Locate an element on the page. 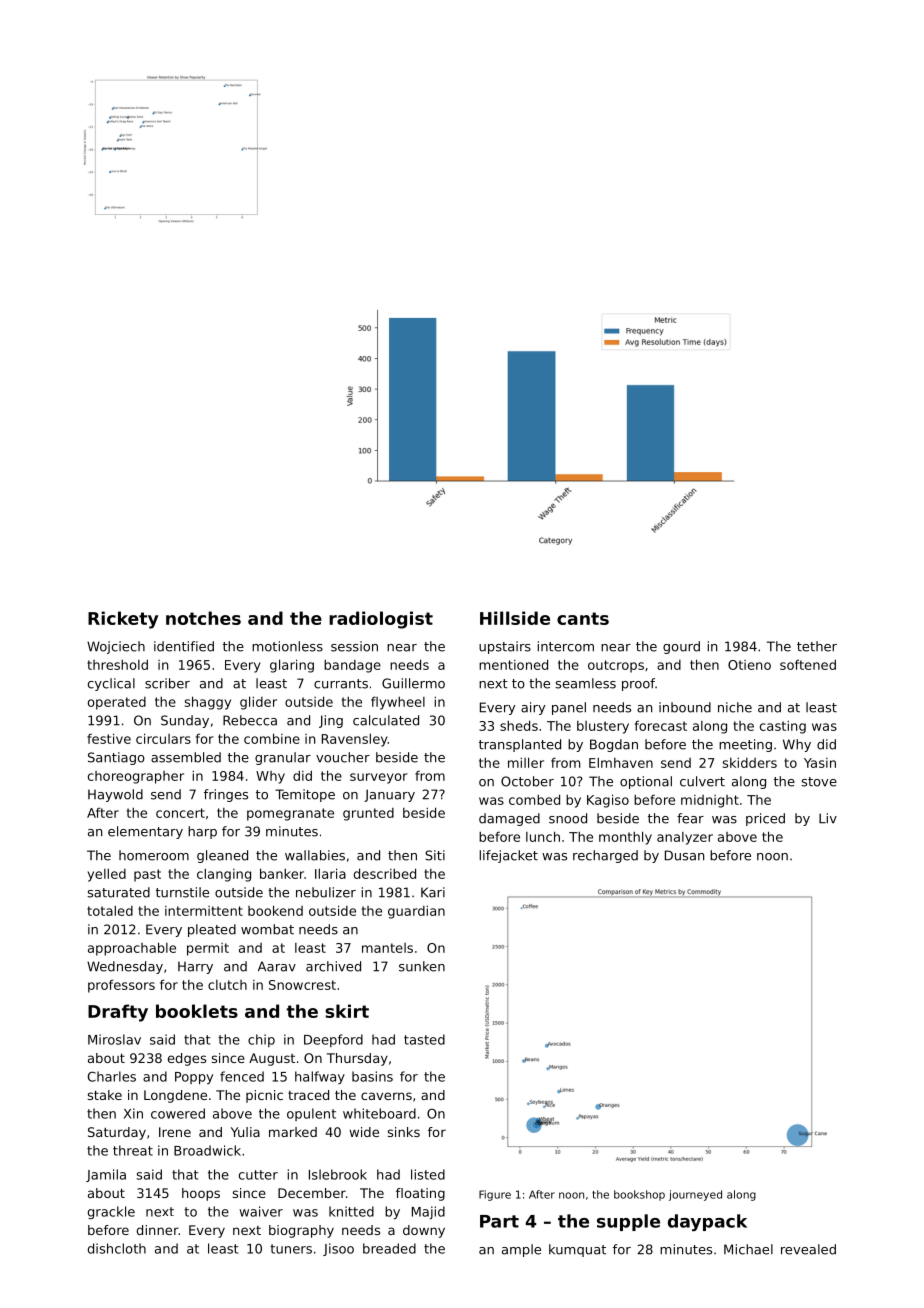 This document has width=924, height=1308. Elmhaven is located at coordinates (621, 762).
